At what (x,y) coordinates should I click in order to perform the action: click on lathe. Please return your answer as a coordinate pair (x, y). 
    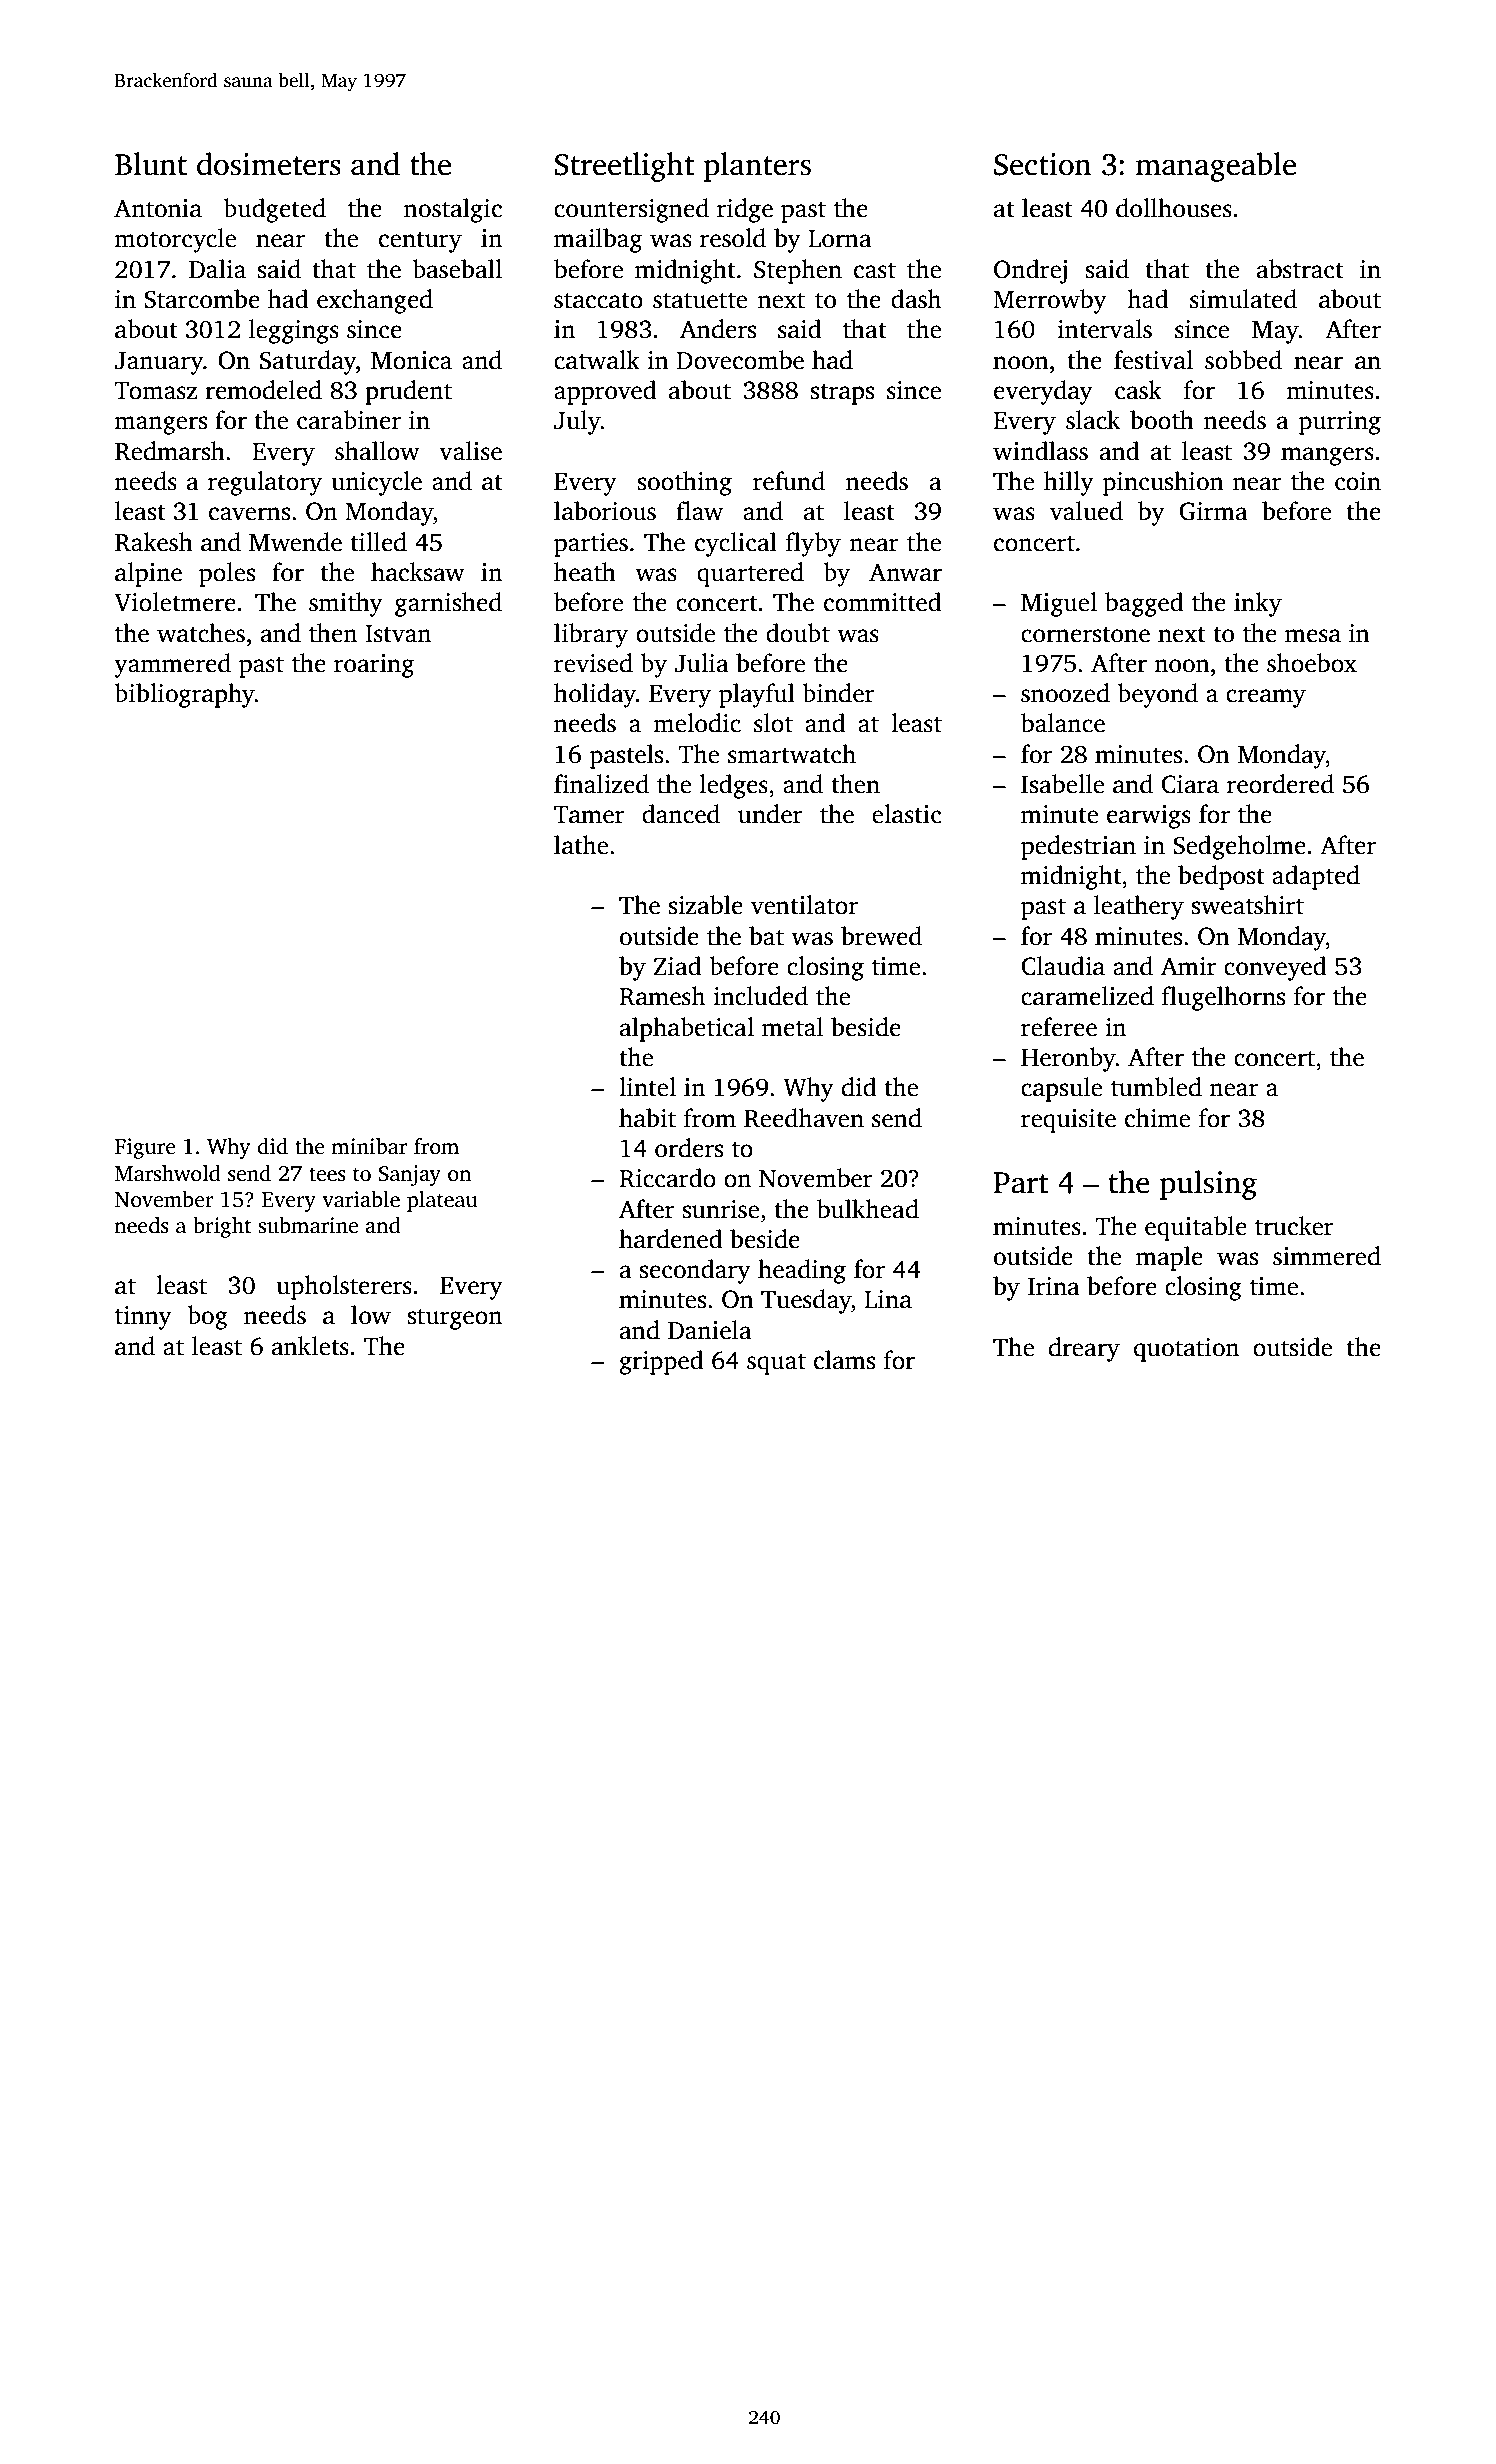
    Looking at the image, I should click on (581, 845).
